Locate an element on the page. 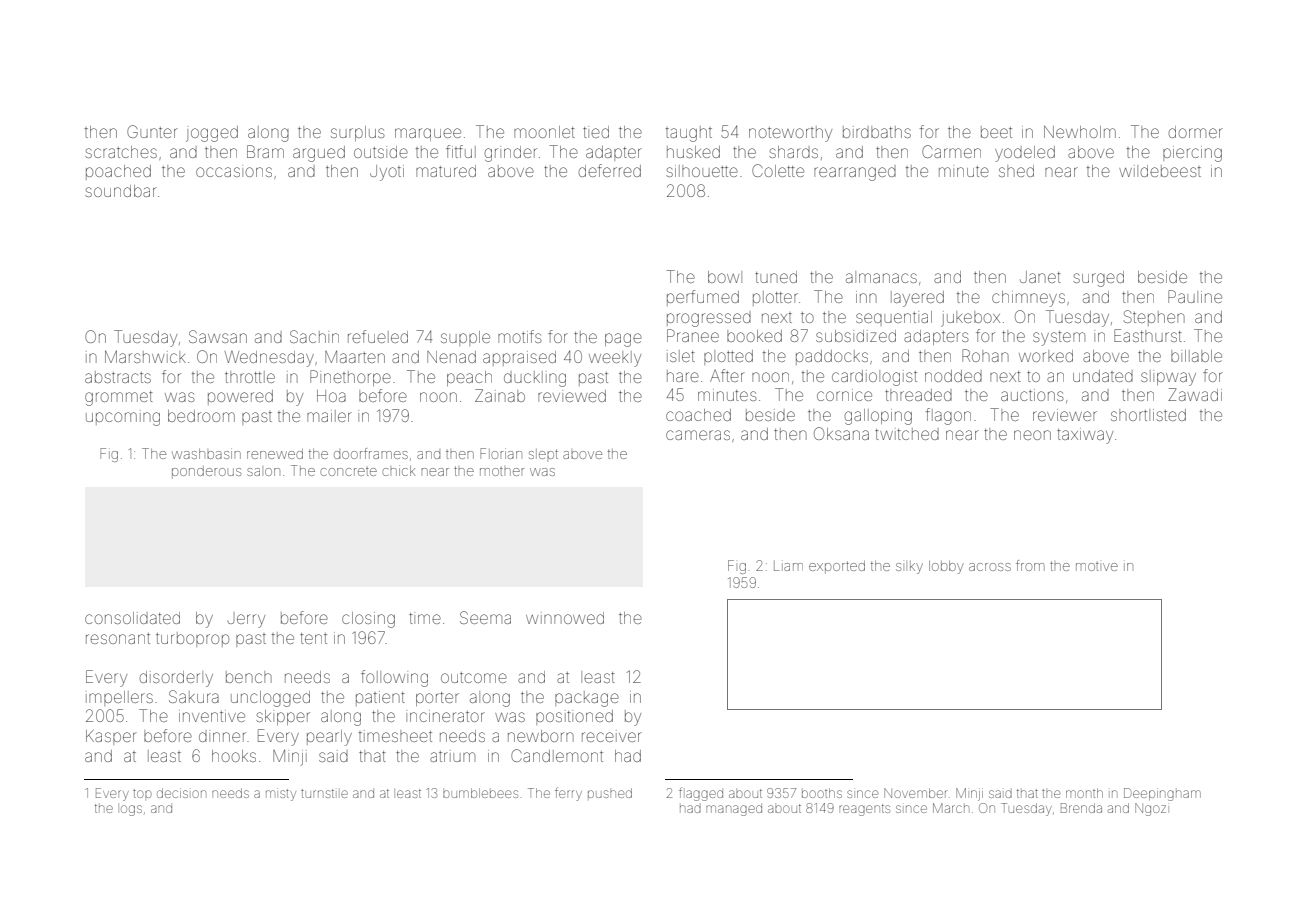  dinner is located at coordinates (222, 736).
